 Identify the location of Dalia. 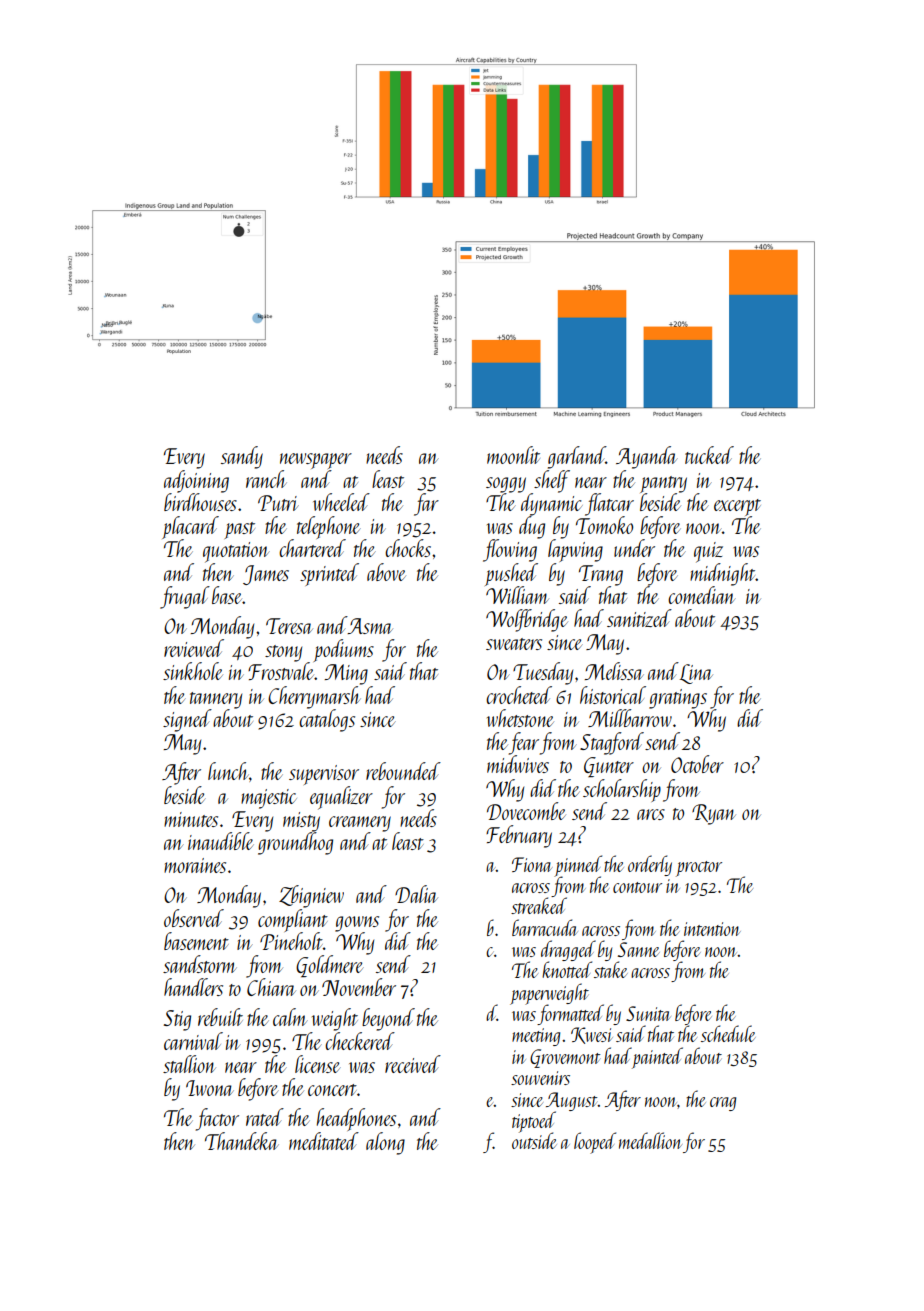
(416, 894).
